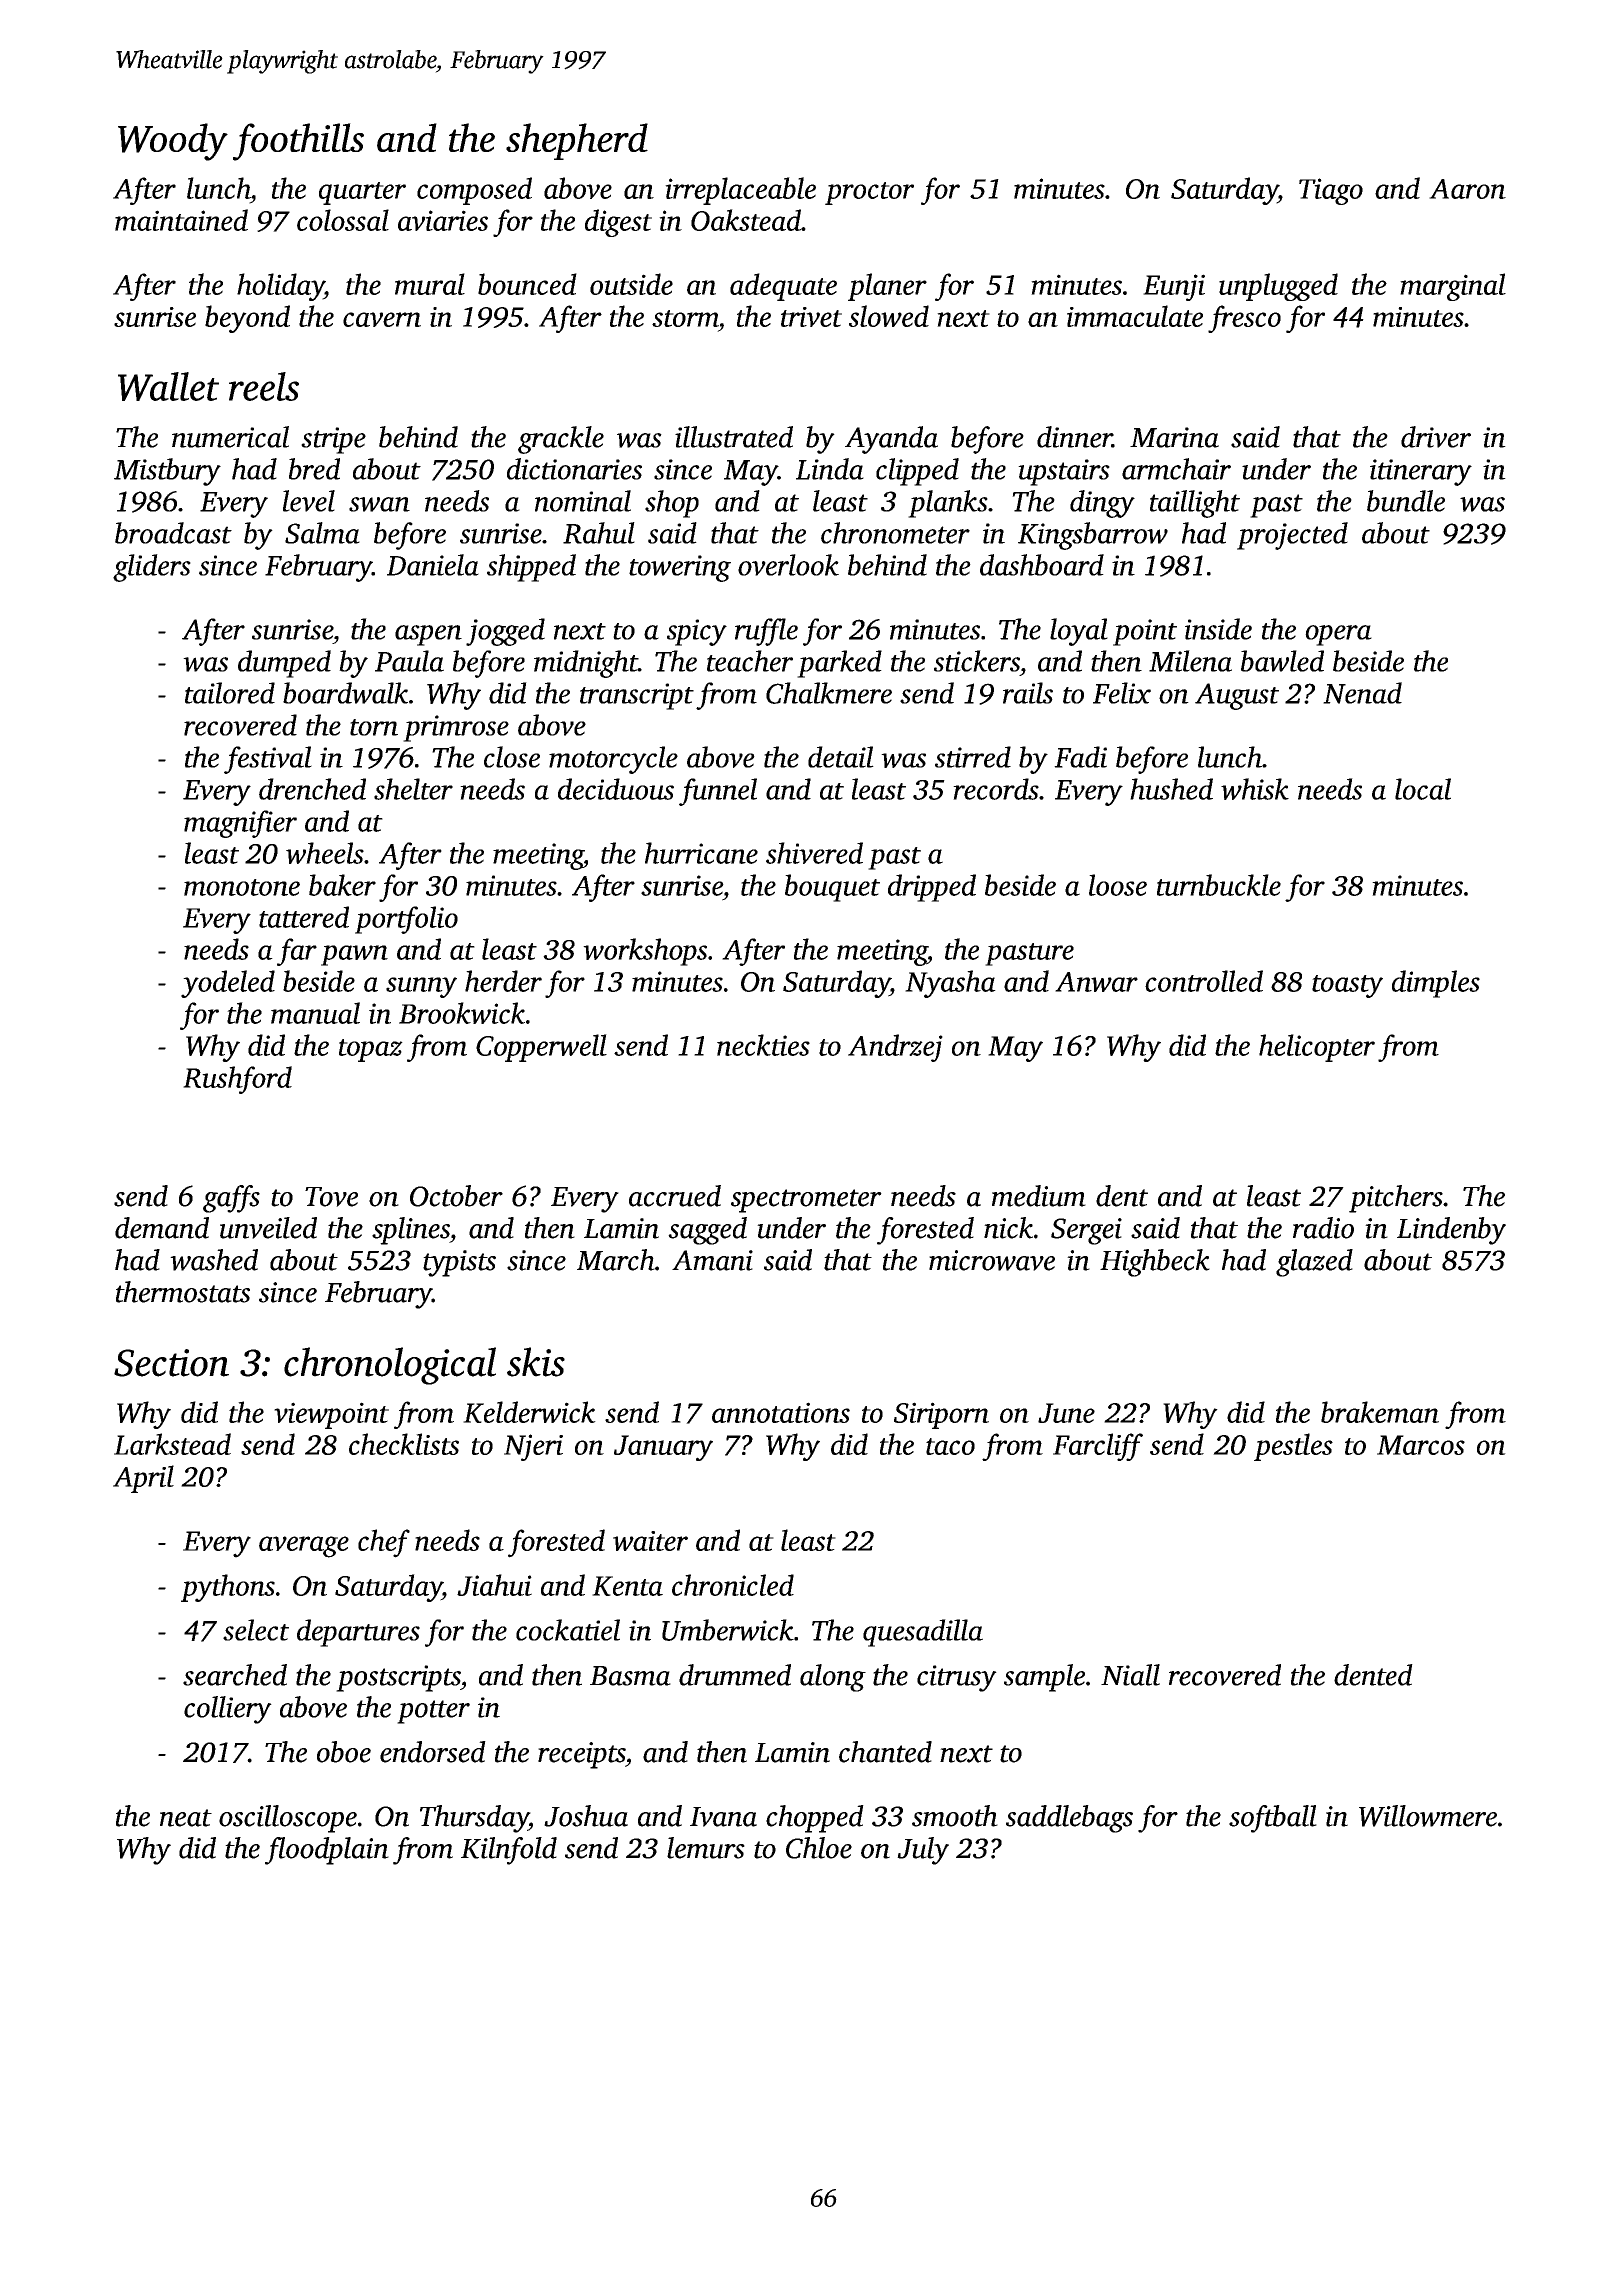  Describe the element at coordinates (228, 1710) in the document. I see `colliery` at that location.
